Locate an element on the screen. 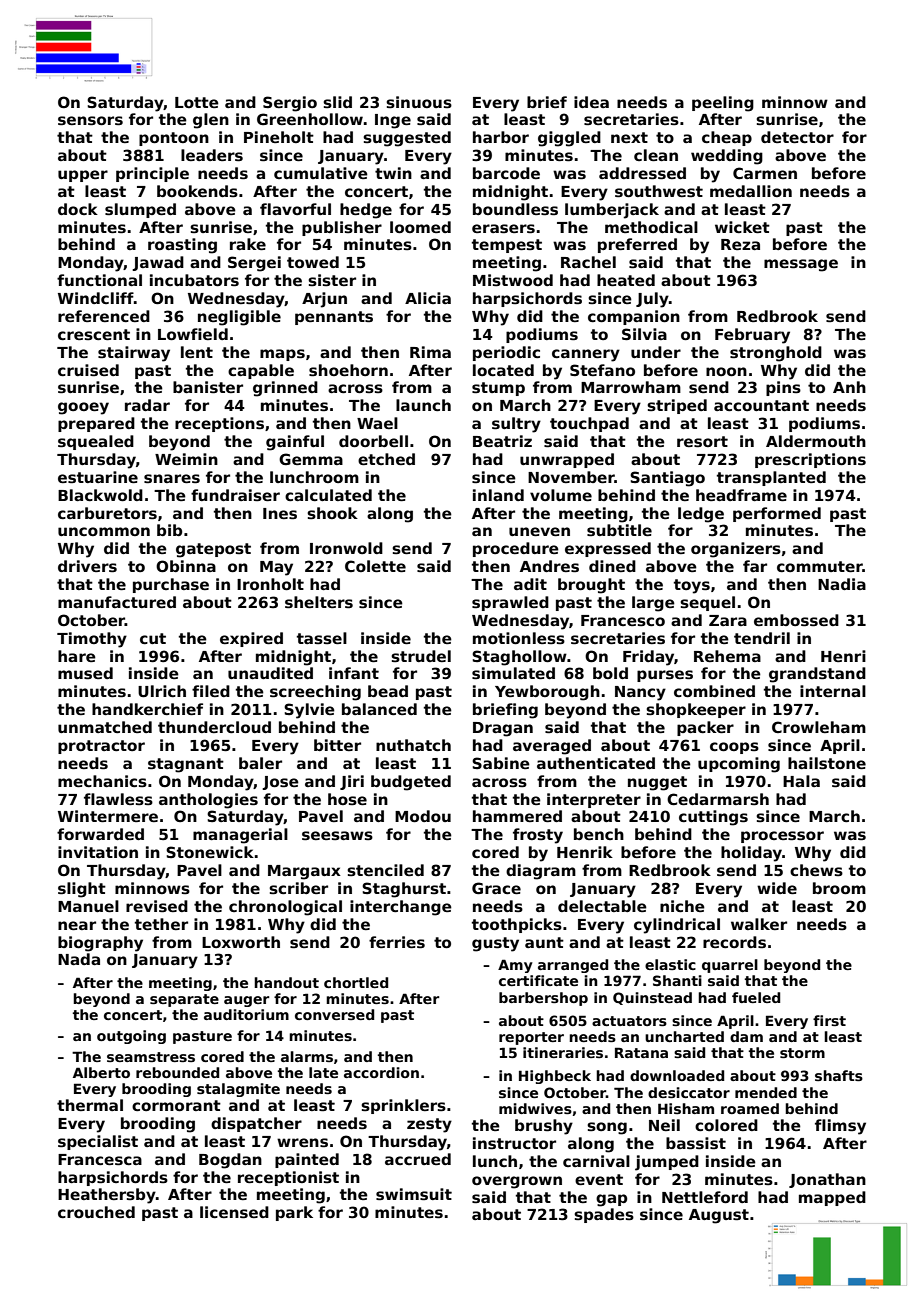  Highbeck is located at coordinates (555, 1077).
